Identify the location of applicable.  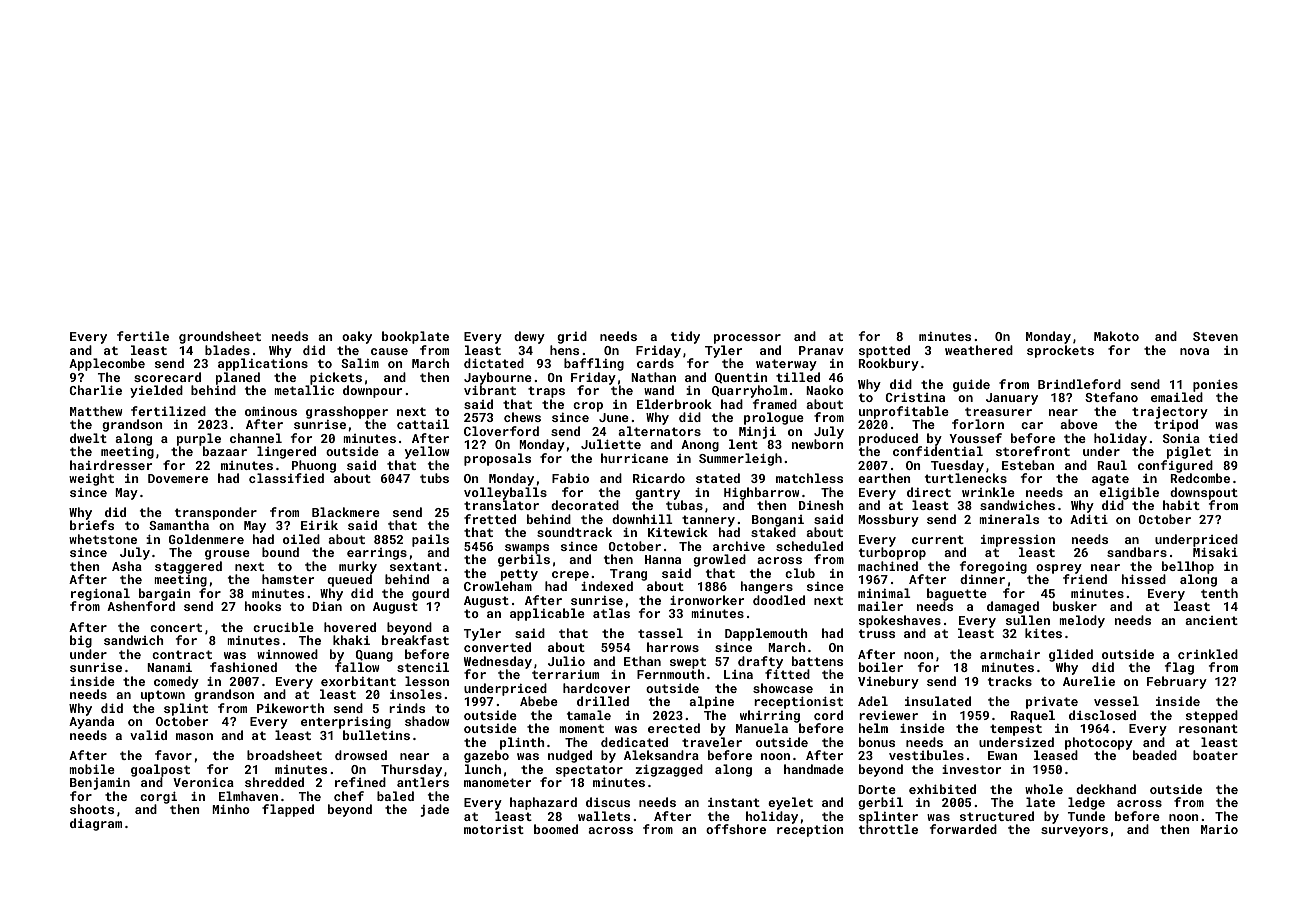
(547, 614).
